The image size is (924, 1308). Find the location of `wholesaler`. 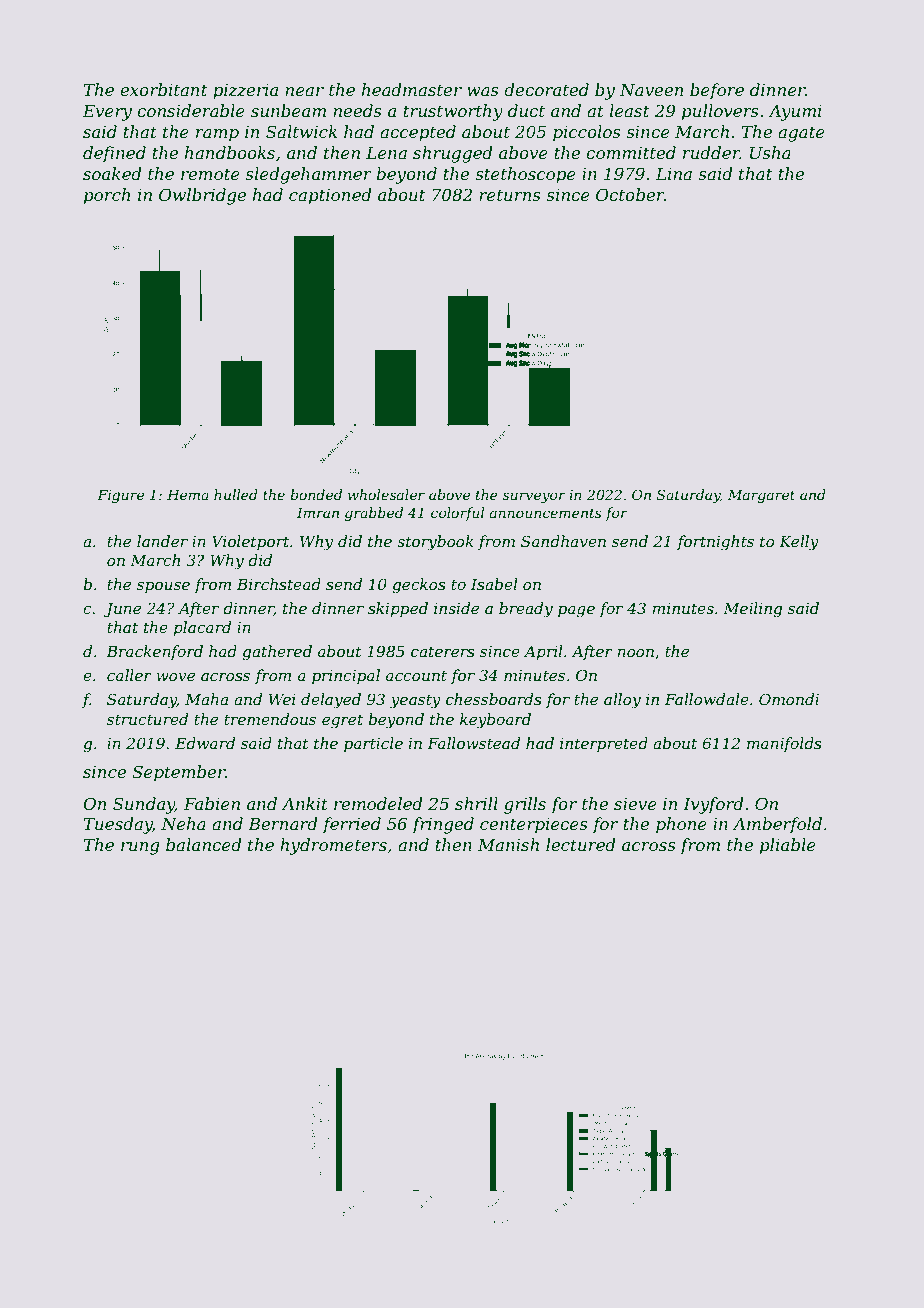

wholesaler is located at coordinates (386, 494).
